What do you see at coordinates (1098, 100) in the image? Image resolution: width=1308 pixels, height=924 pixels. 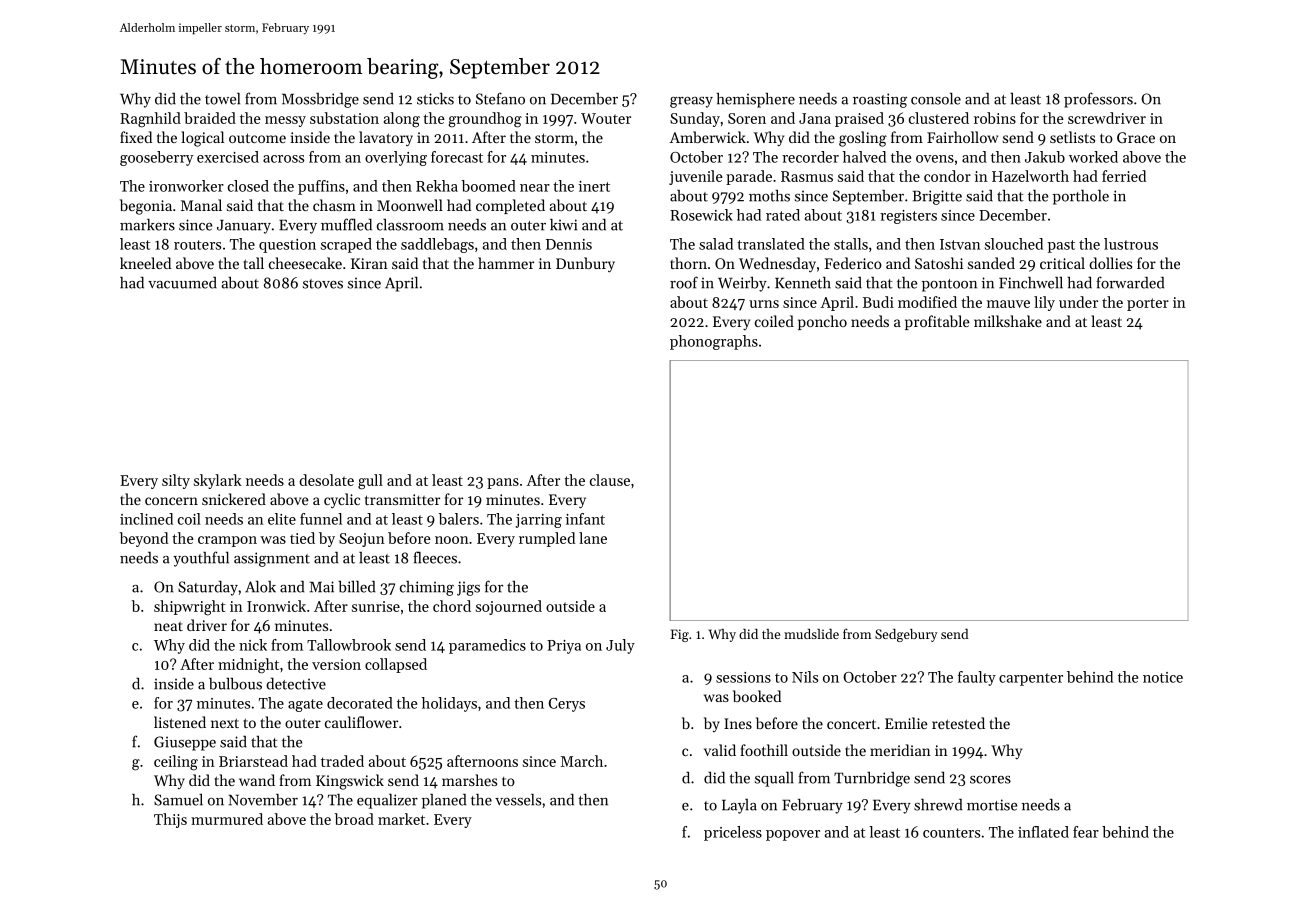 I see `professors` at bounding box center [1098, 100].
